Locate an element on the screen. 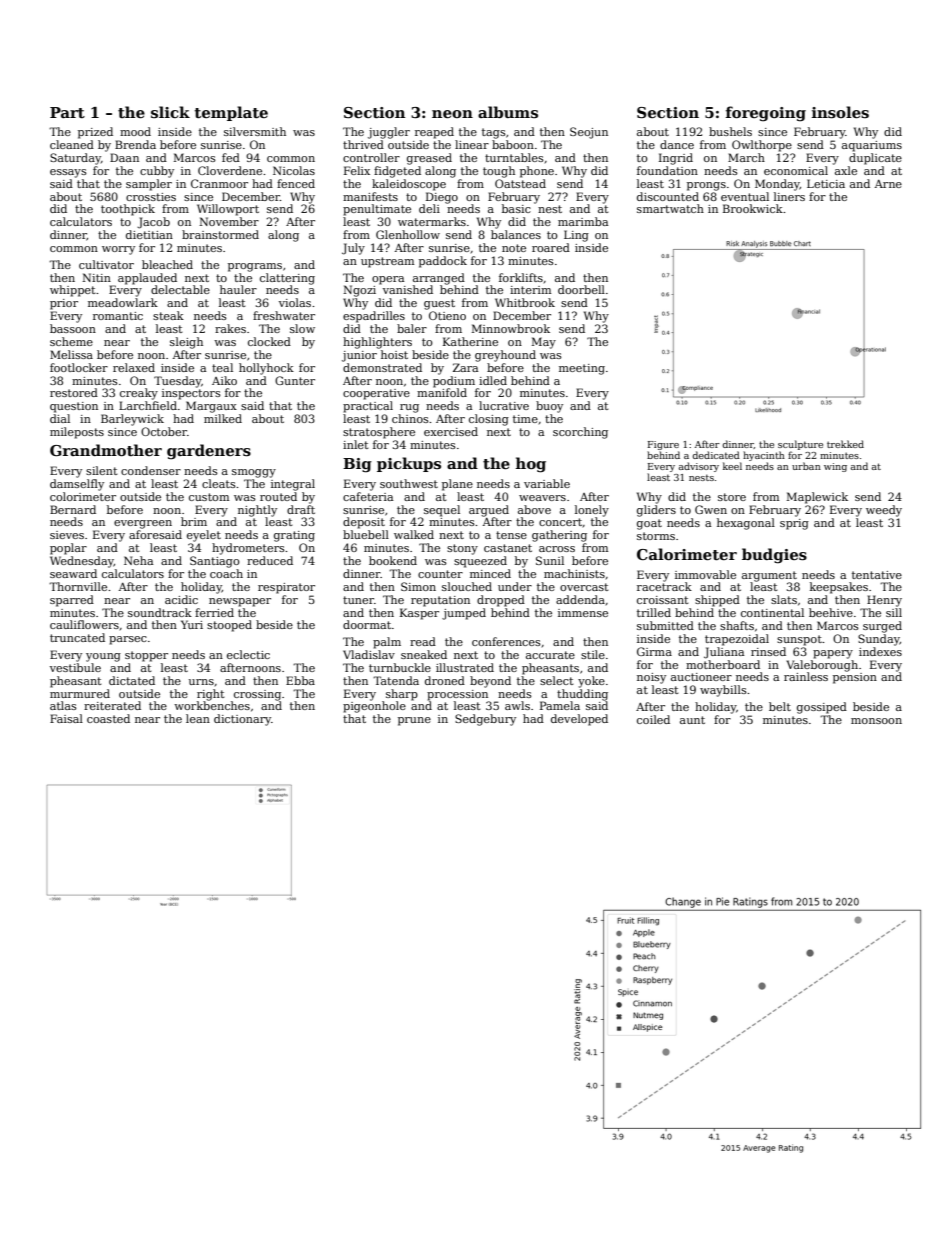  baboon is located at coordinates (513, 144).
